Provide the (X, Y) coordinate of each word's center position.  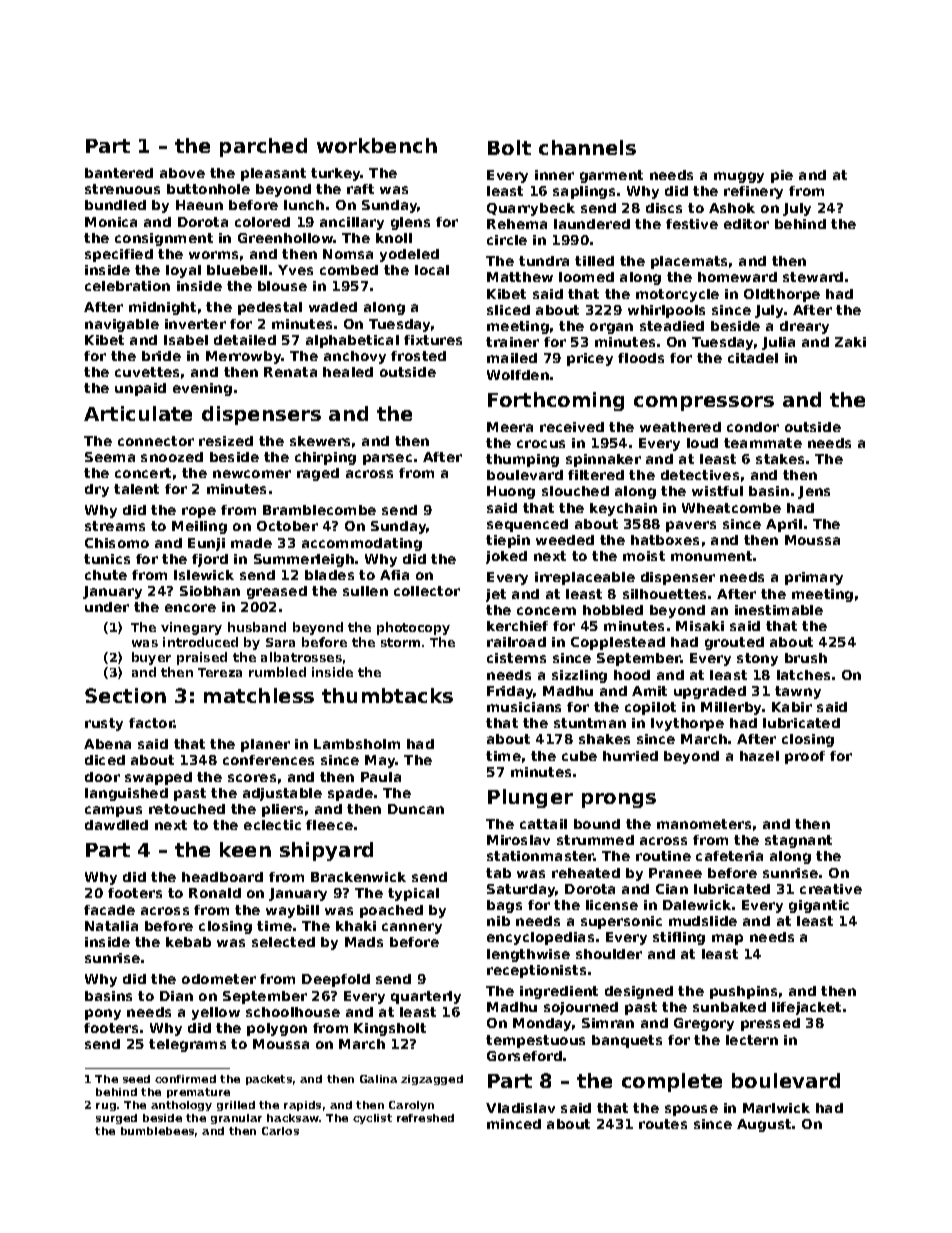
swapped (158, 778)
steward (813, 277)
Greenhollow (286, 238)
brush (806, 658)
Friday (510, 692)
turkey (336, 174)
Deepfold (336, 980)
